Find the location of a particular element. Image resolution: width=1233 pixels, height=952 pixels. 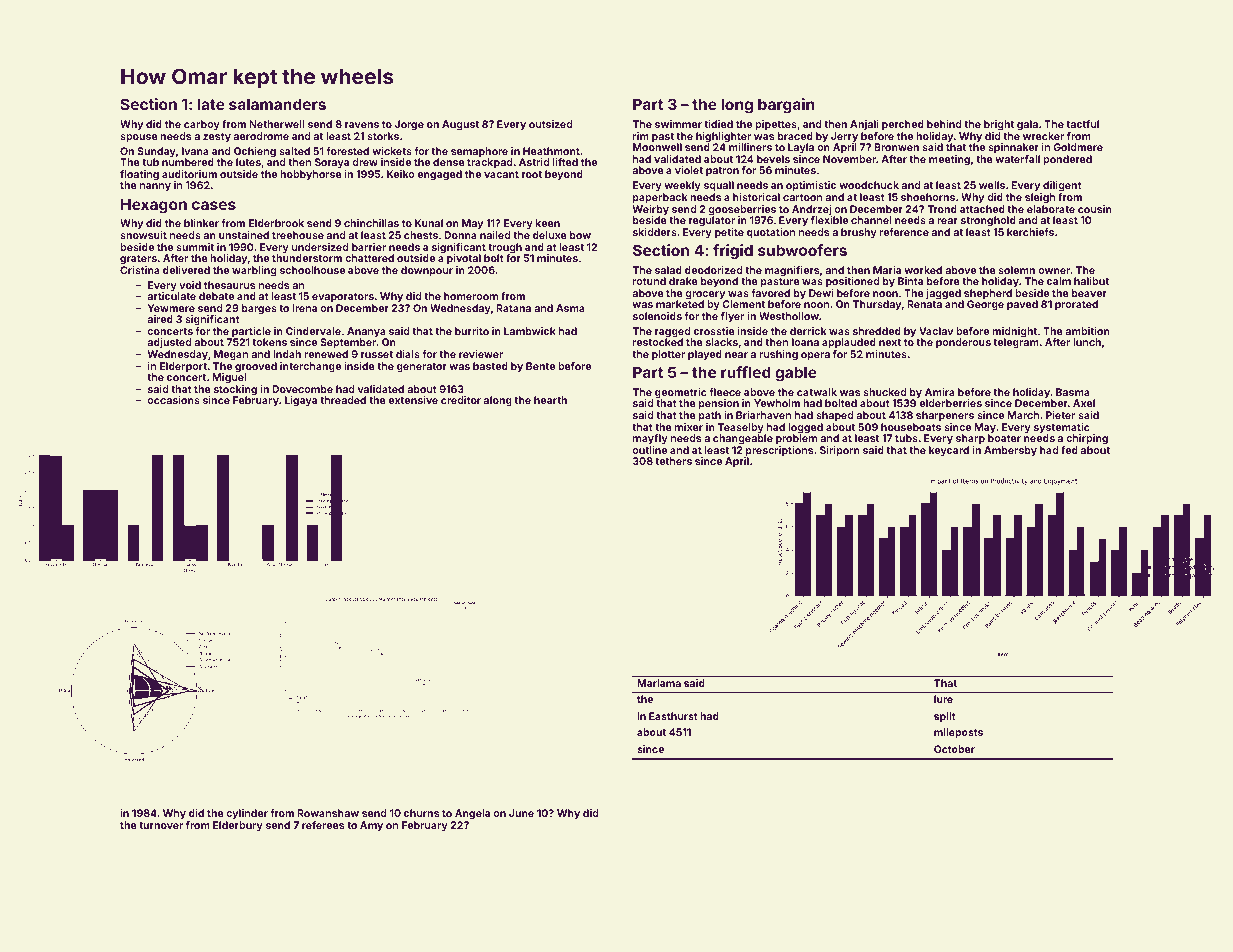

Ligaya is located at coordinates (301, 401).
